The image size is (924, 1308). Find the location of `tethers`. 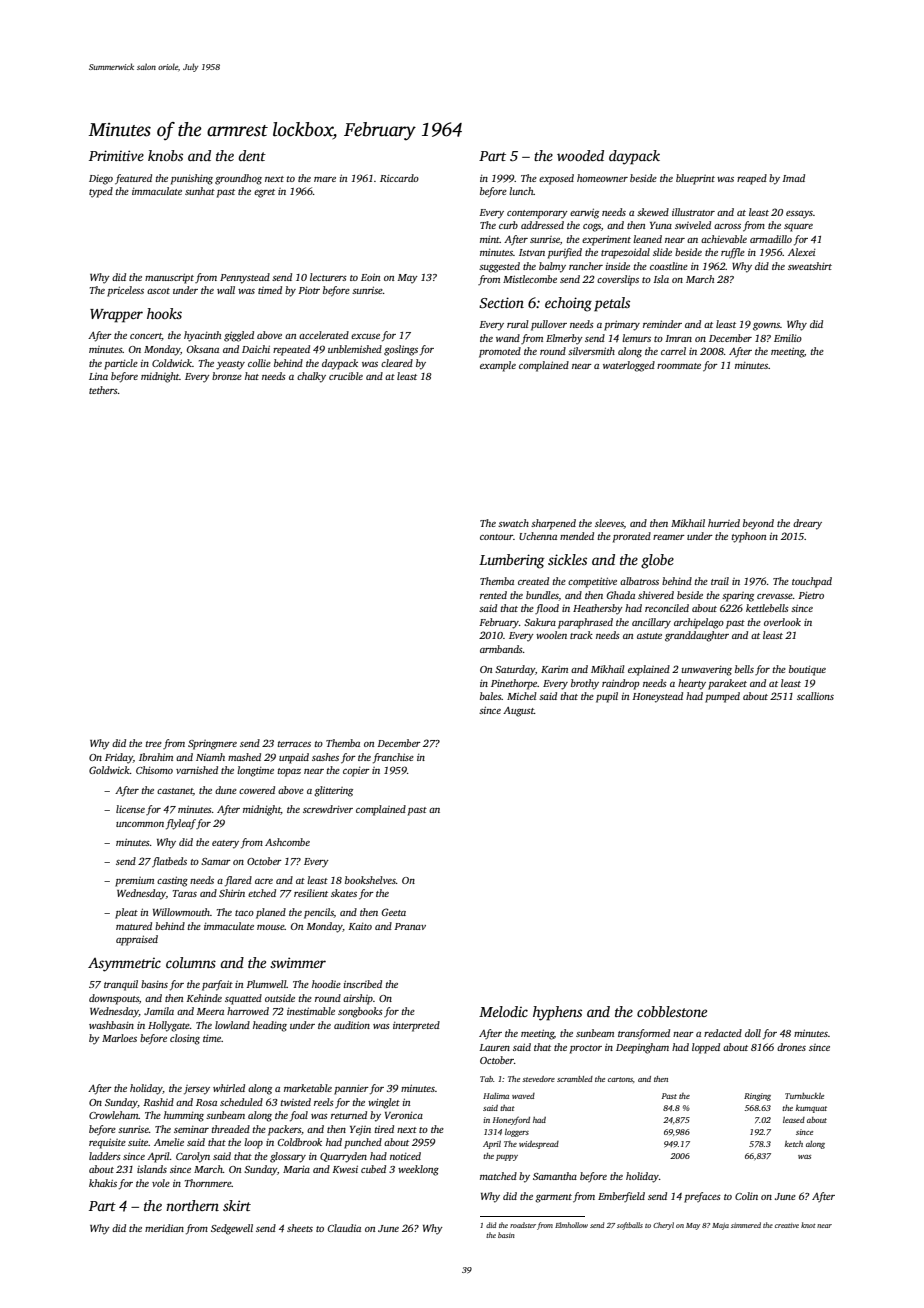

tethers is located at coordinates (103, 390).
